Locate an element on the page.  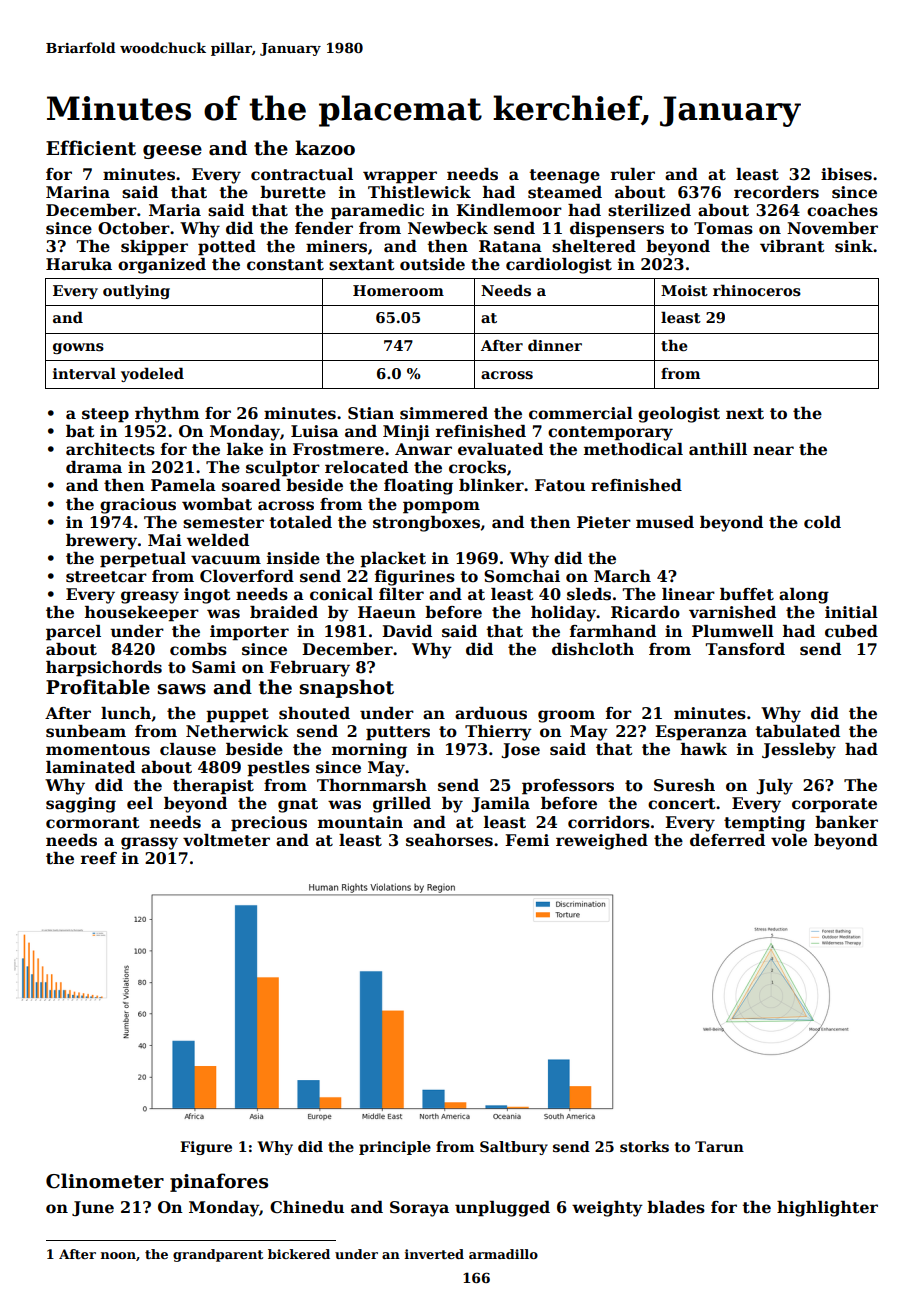
inverted is located at coordinates (434, 1254).
